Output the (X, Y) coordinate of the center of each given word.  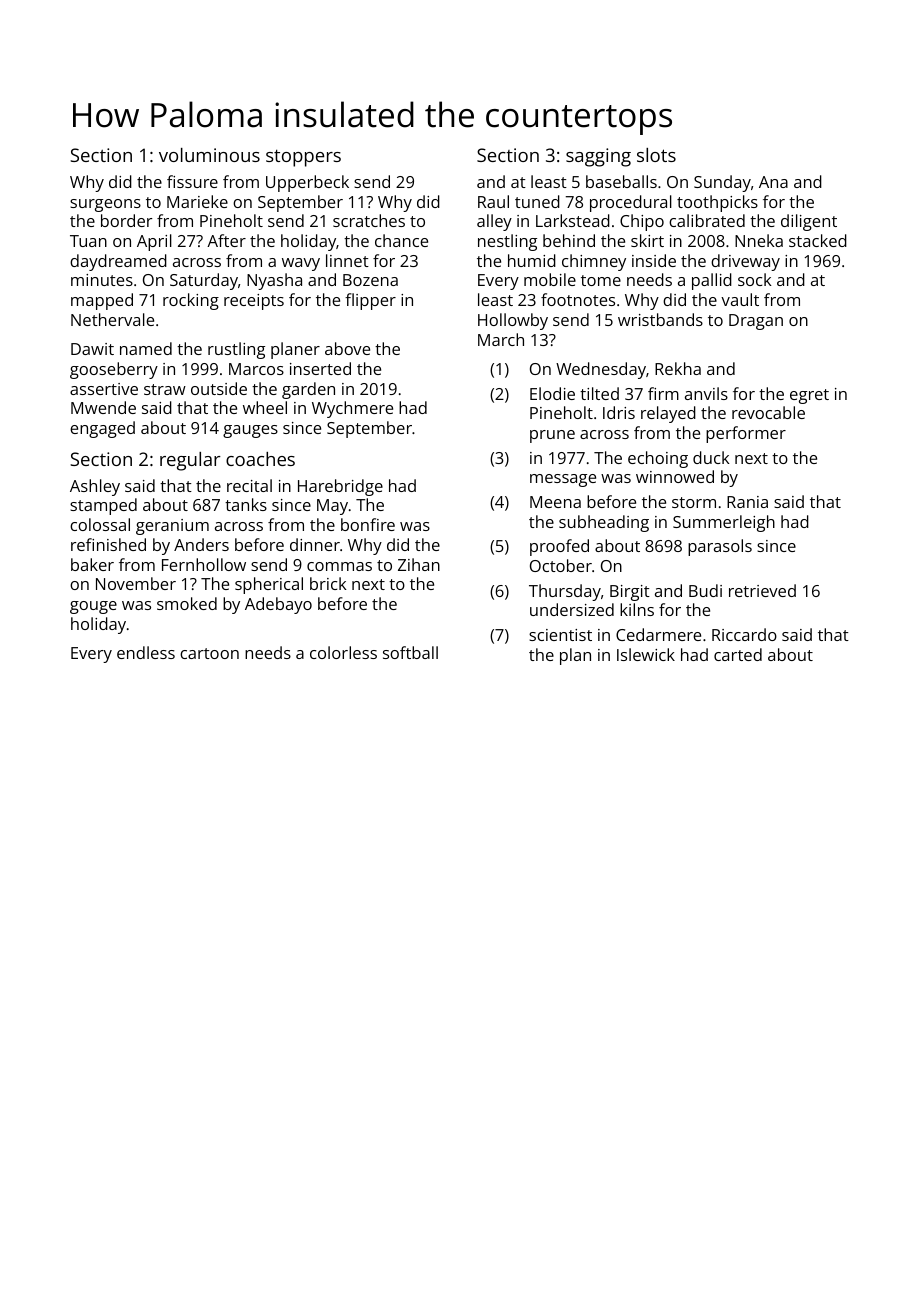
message (563, 480)
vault (740, 299)
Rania (747, 502)
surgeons (105, 205)
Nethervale (112, 319)
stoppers (303, 158)
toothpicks (717, 203)
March (501, 339)
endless (146, 652)
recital (249, 485)
